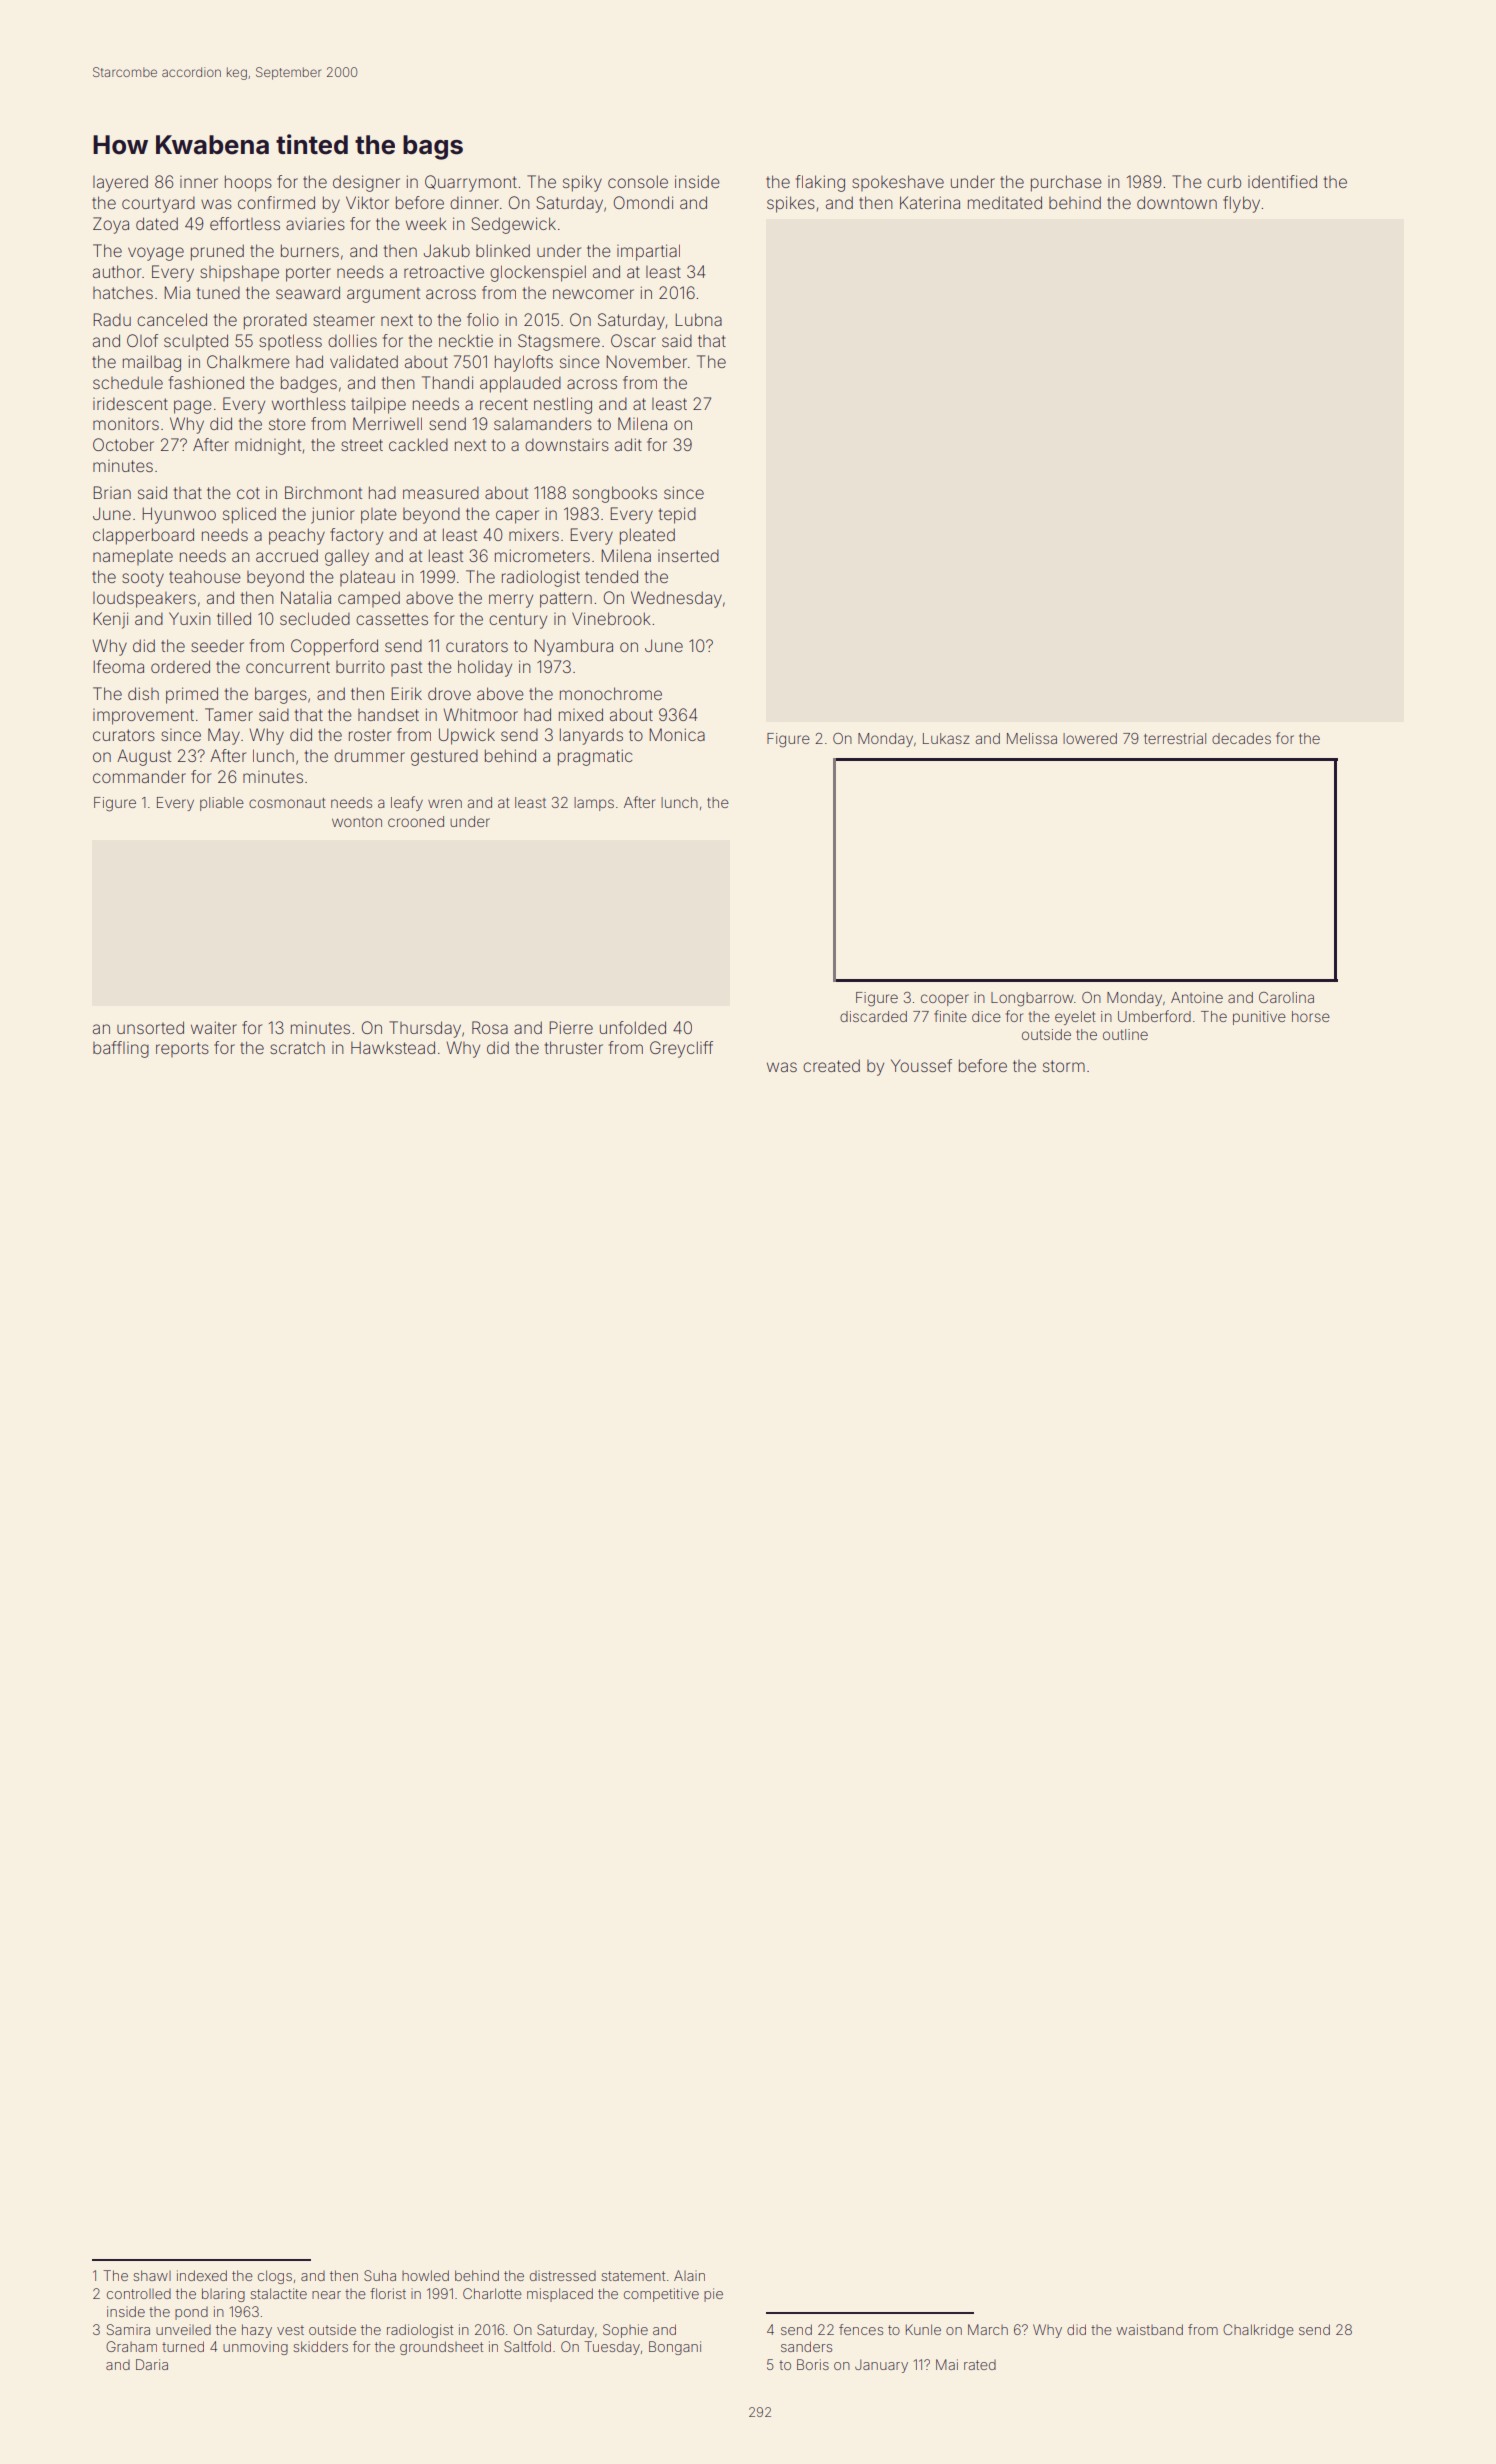  I want to click on meditated, so click(1005, 202).
